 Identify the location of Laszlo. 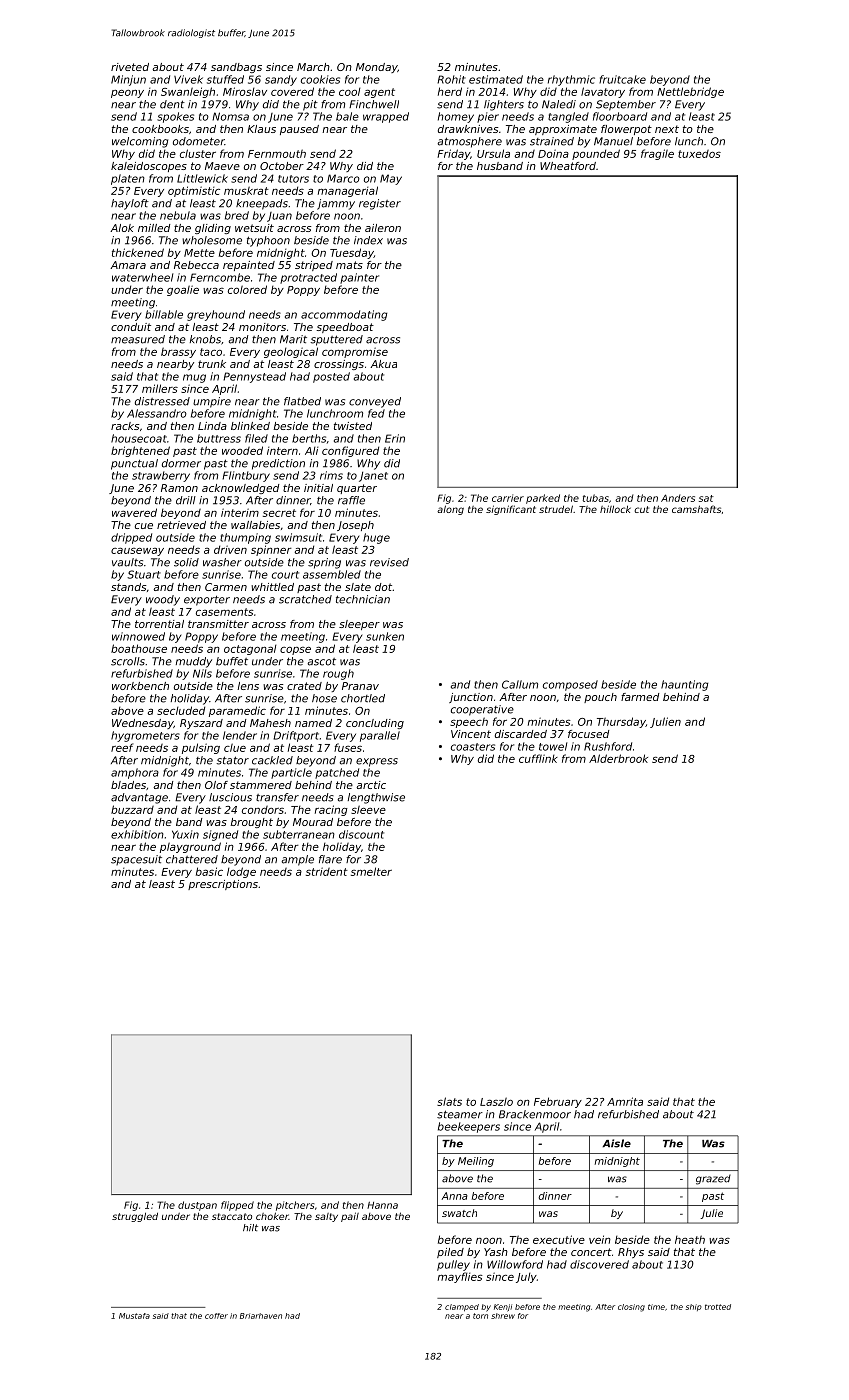
(496, 1101).
